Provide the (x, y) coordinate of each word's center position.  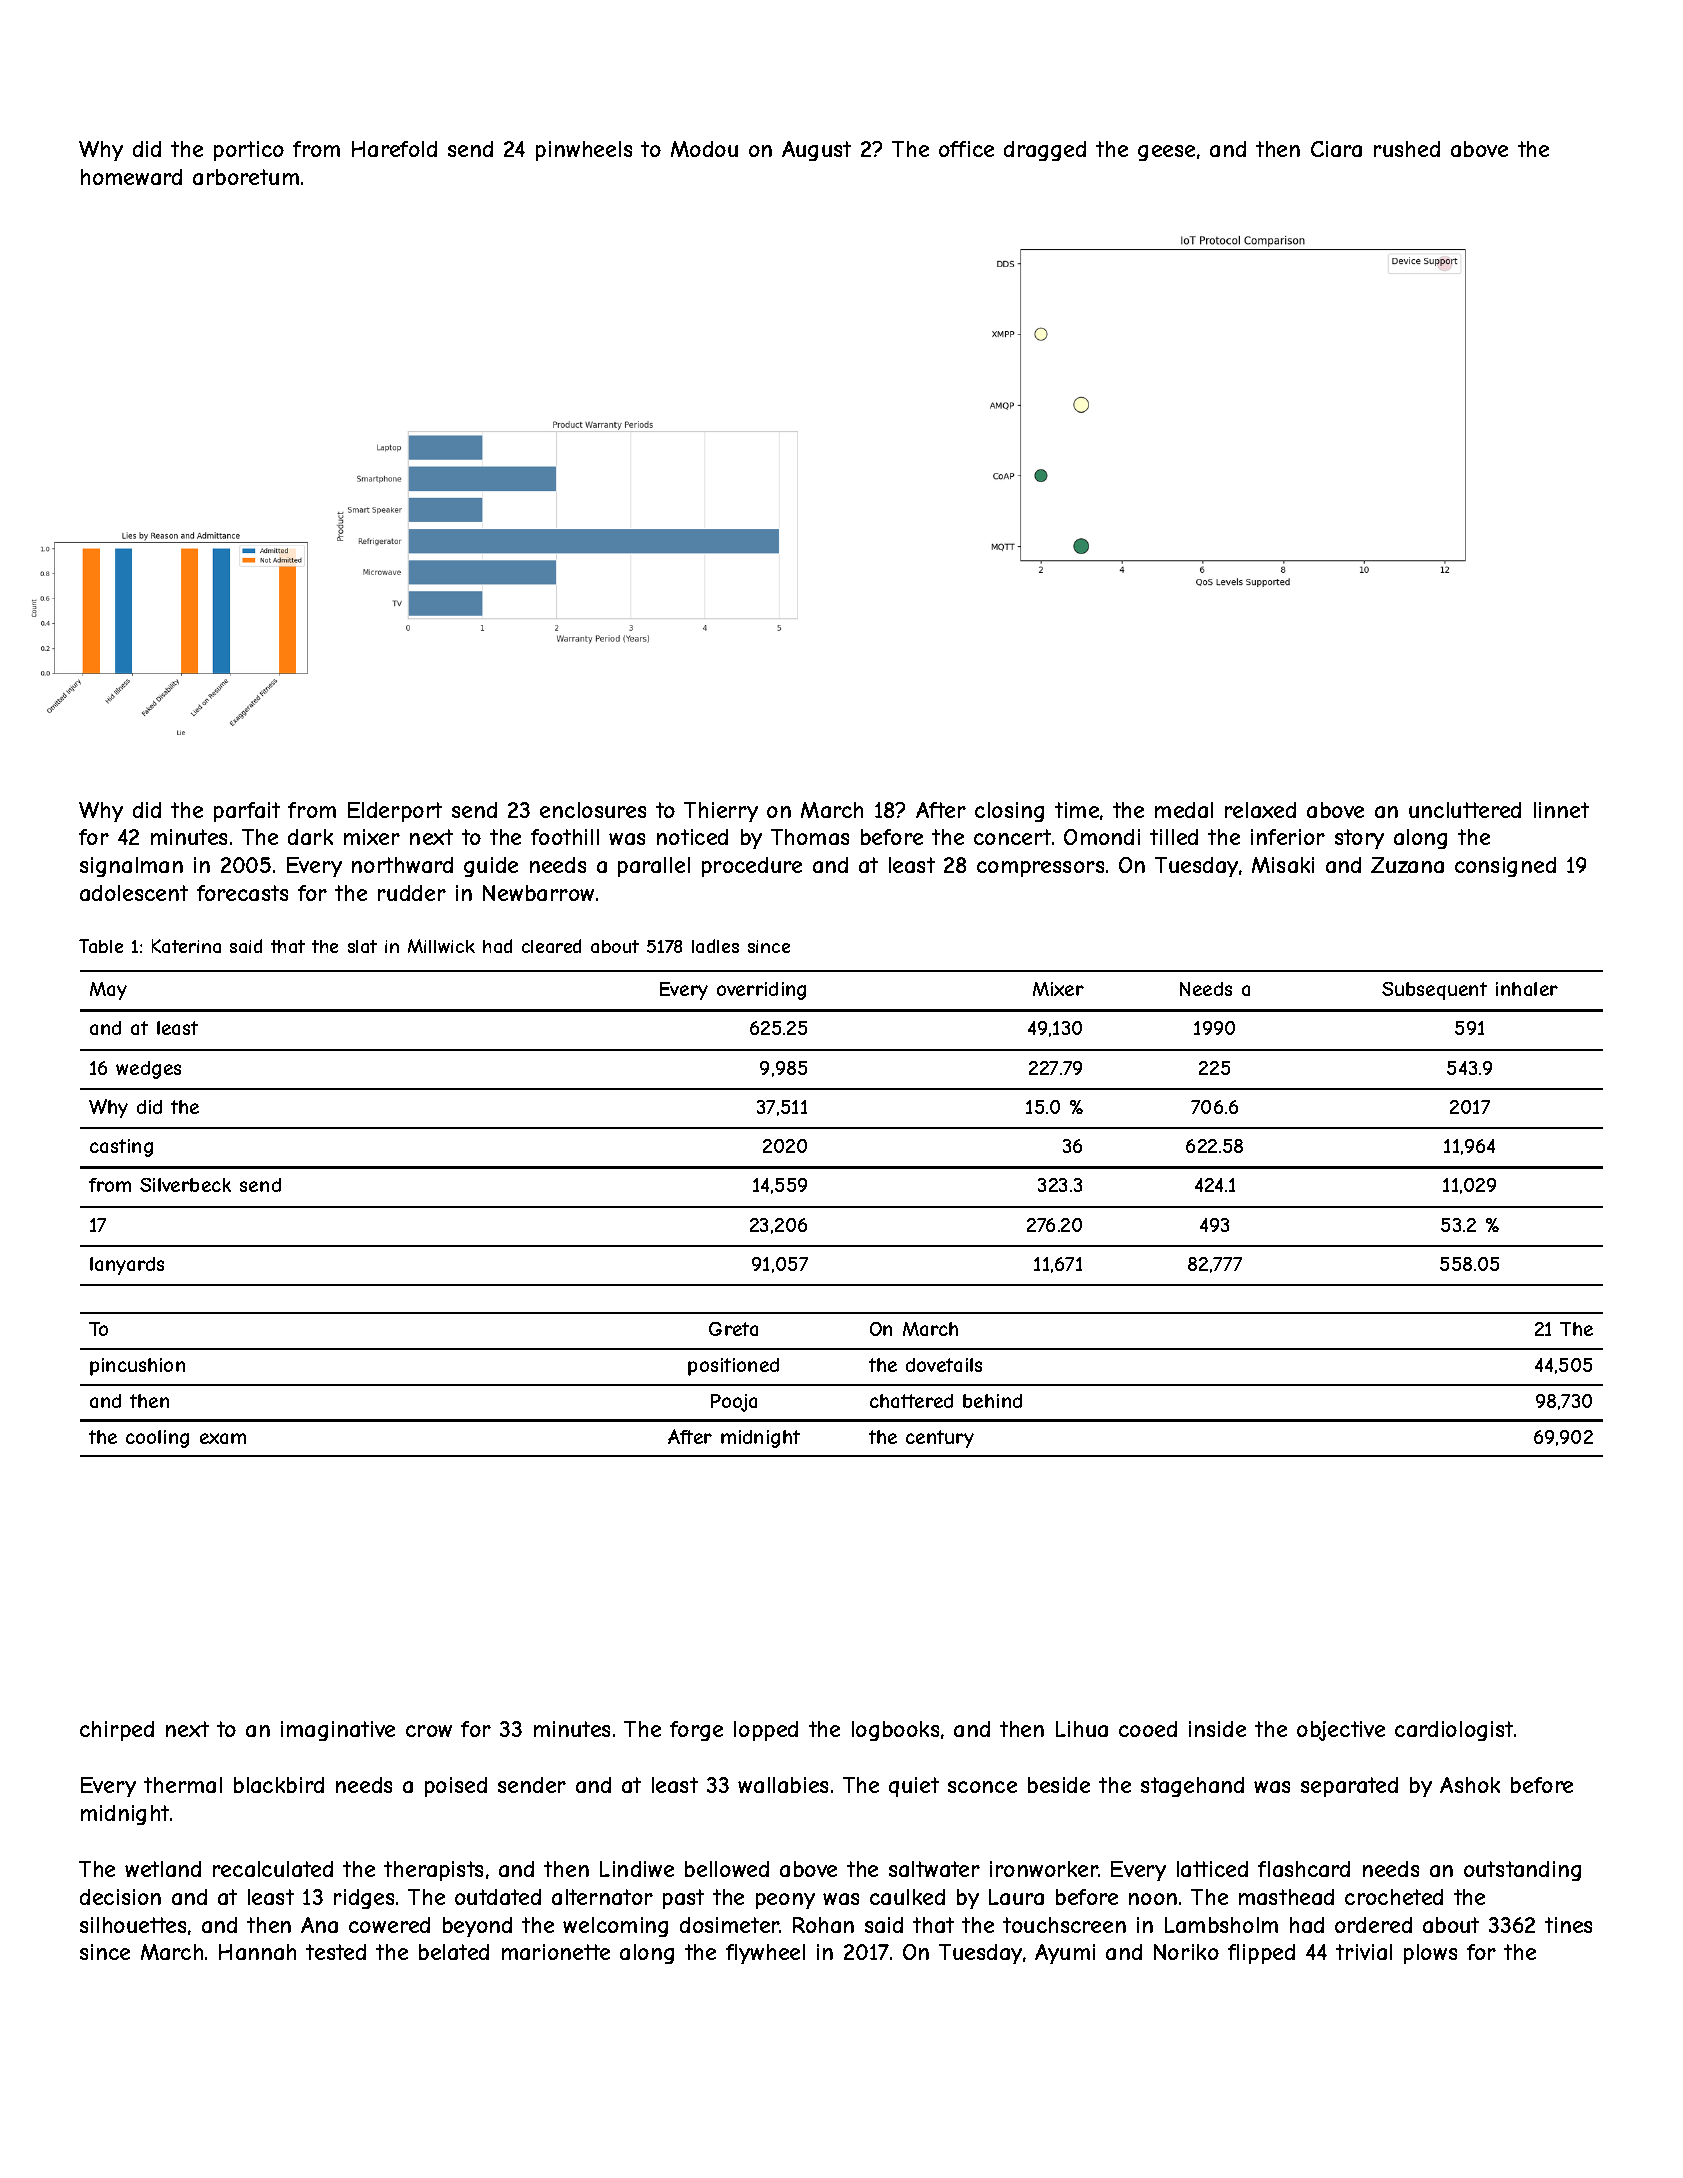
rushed (1407, 149)
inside (1217, 1729)
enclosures (593, 810)
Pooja (734, 1403)
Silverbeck (185, 1185)
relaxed (1260, 810)
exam (223, 1438)
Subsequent (1434, 991)
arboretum (246, 177)
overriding (761, 991)
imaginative (338, 1731)
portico (249, 151)
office (966, 149)
